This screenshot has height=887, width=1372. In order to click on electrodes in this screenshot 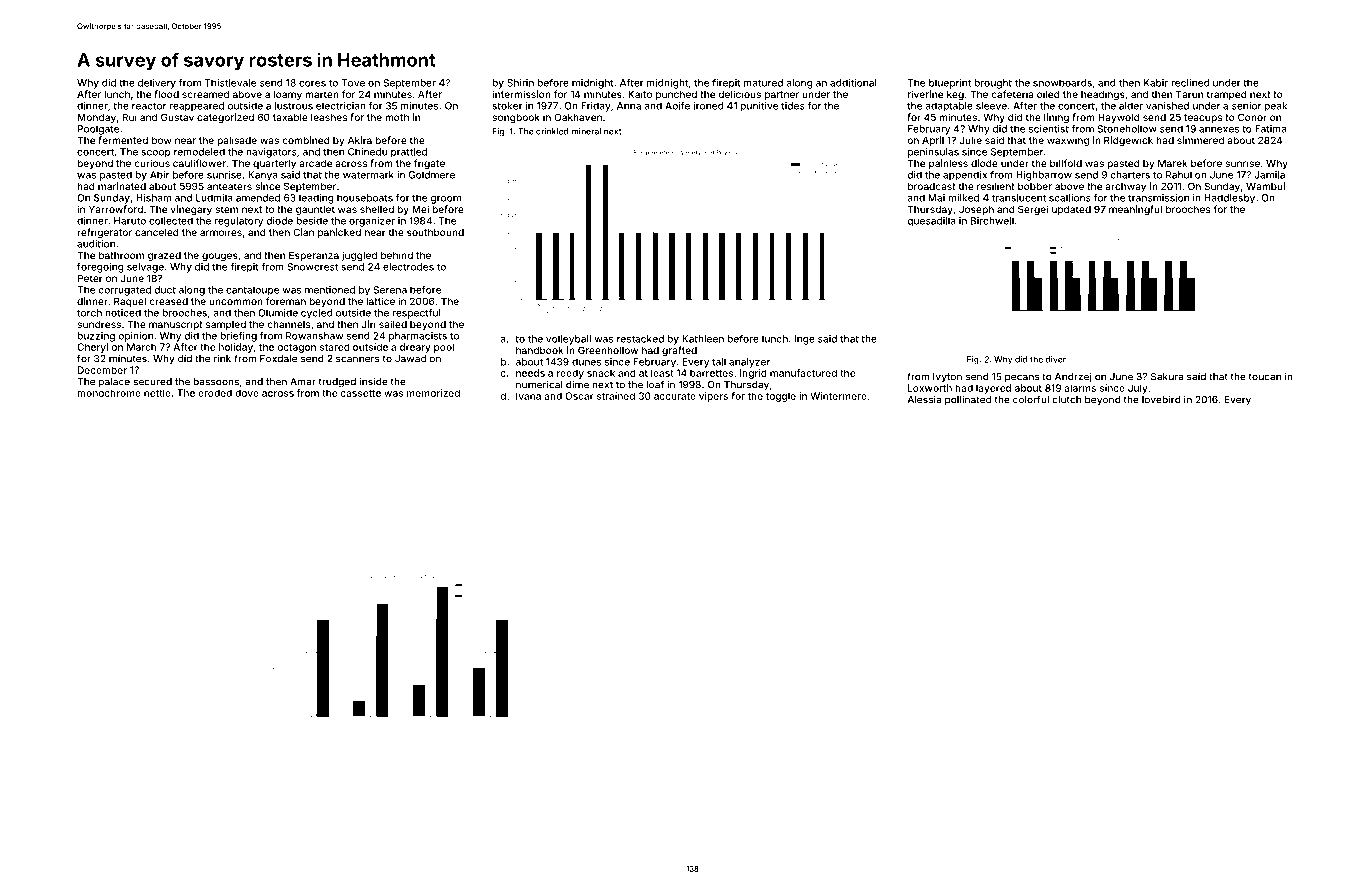, I will do `click(408, 267)`.
